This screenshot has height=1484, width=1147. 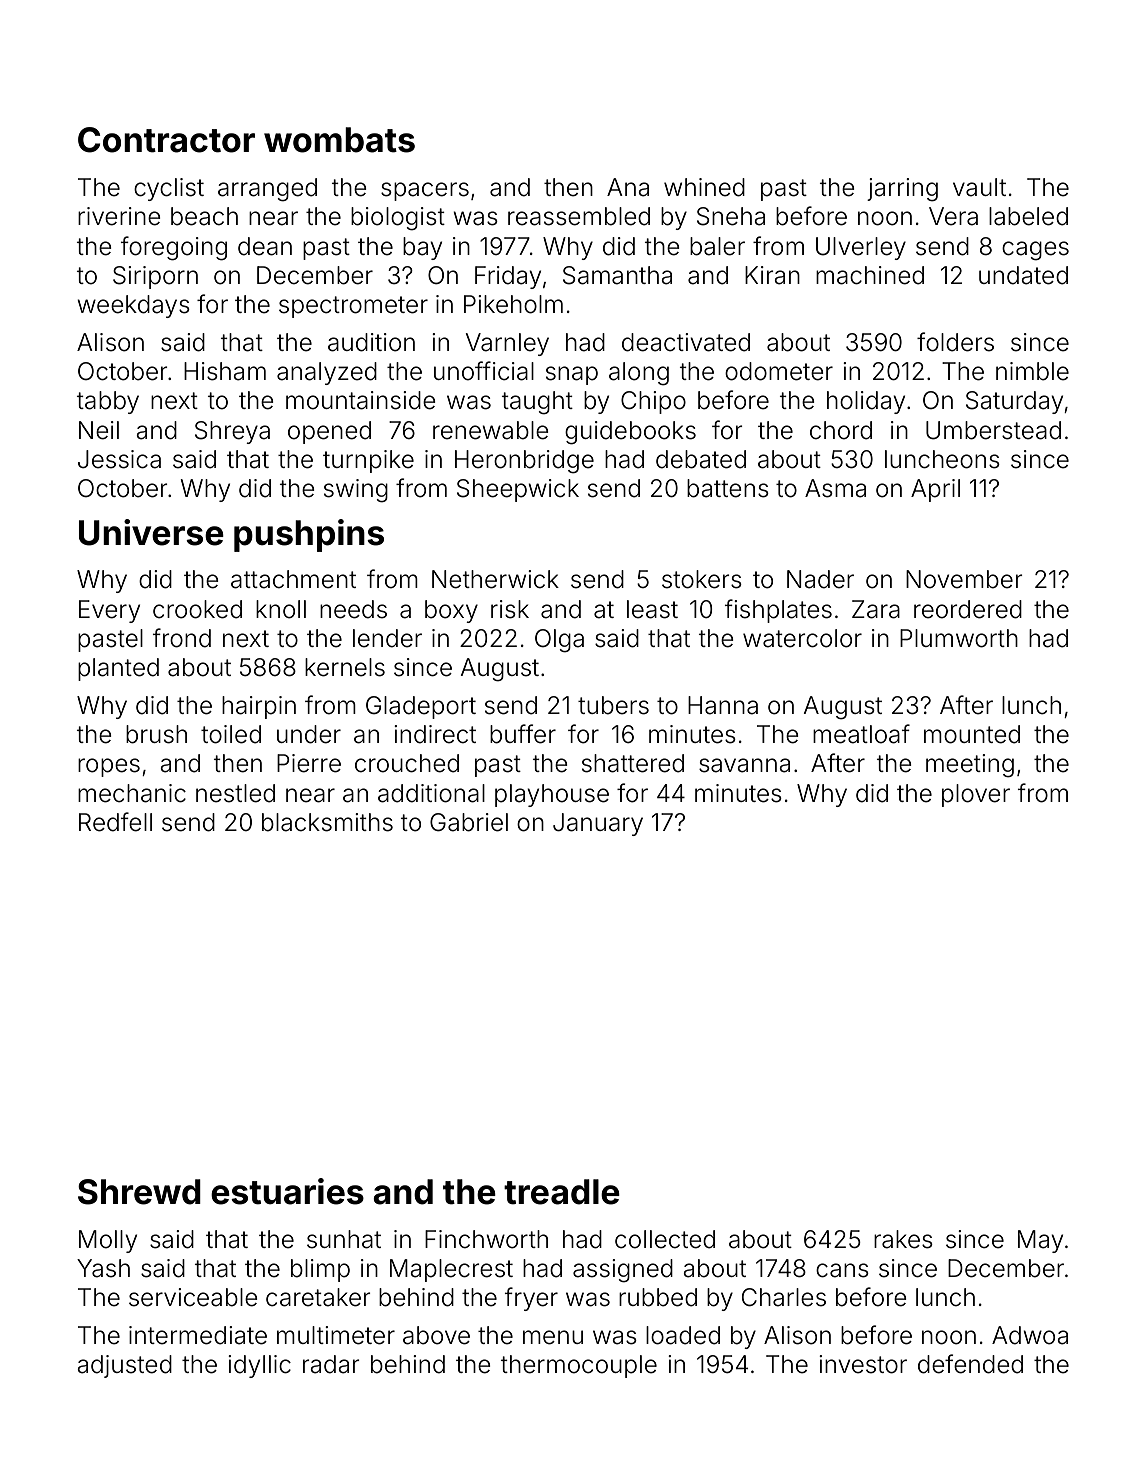 I want to click on May, so click(x=1040, y=1241).
